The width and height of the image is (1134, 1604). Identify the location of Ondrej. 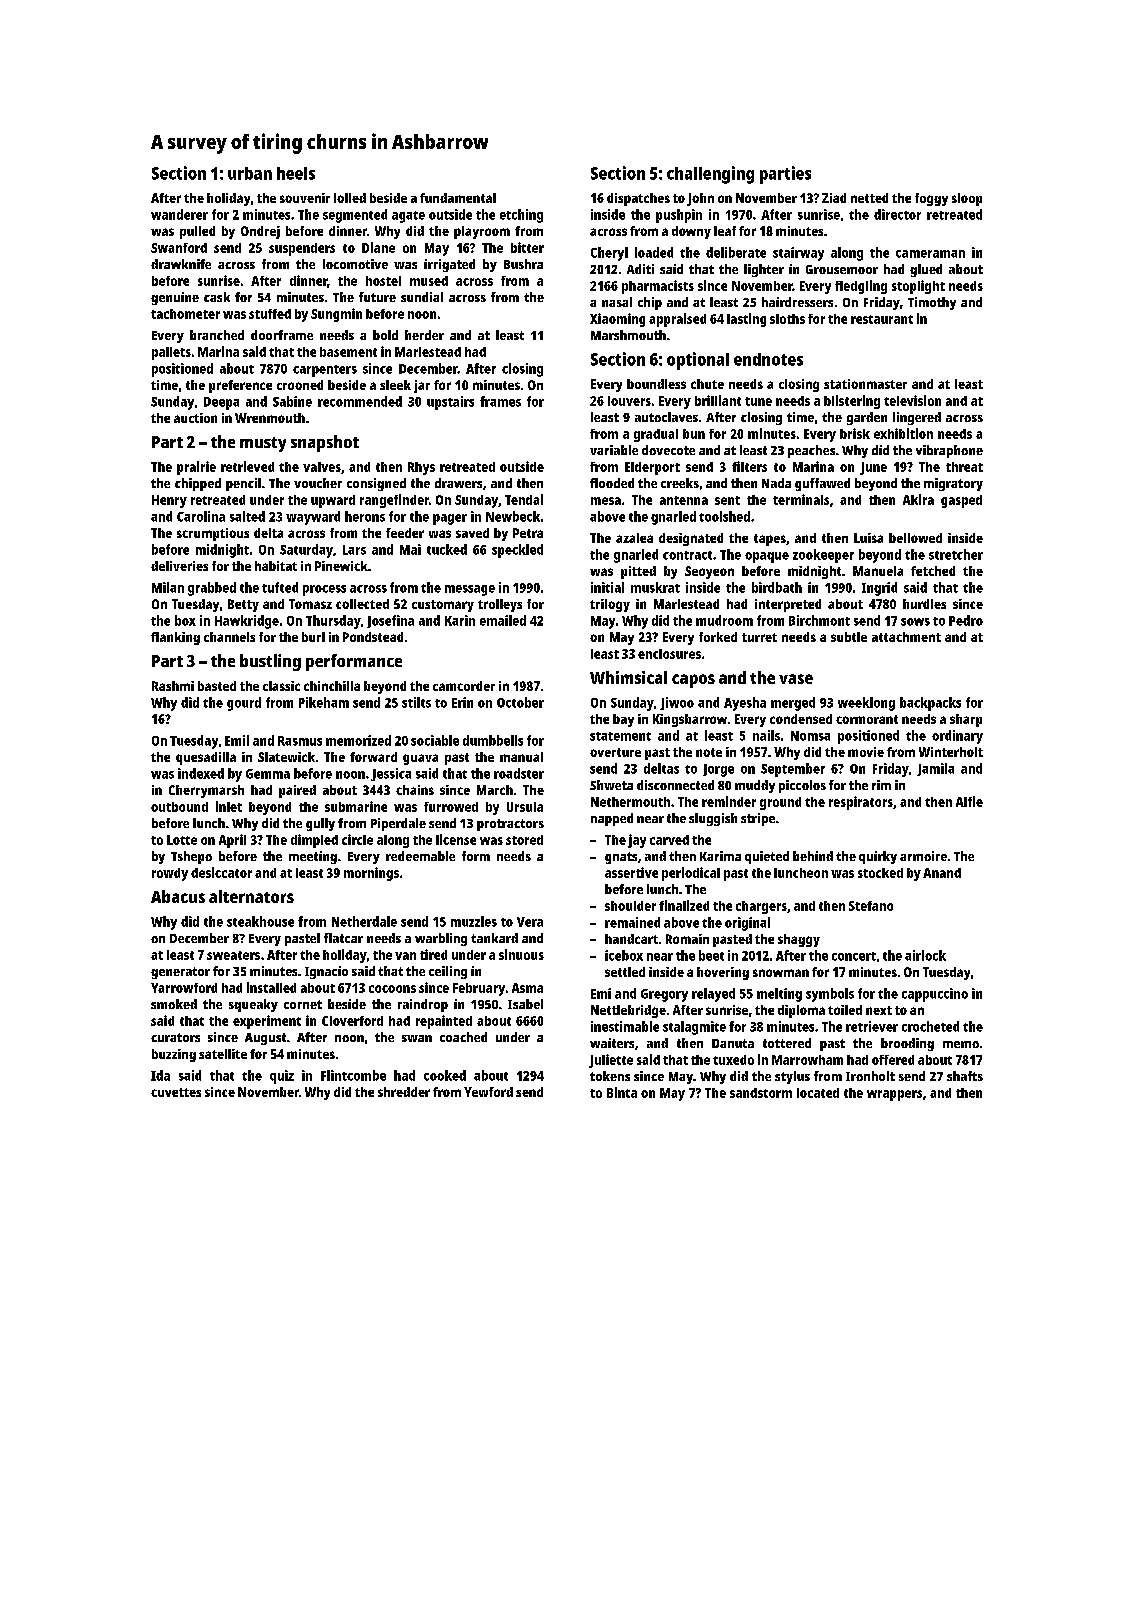
(260, 232).
